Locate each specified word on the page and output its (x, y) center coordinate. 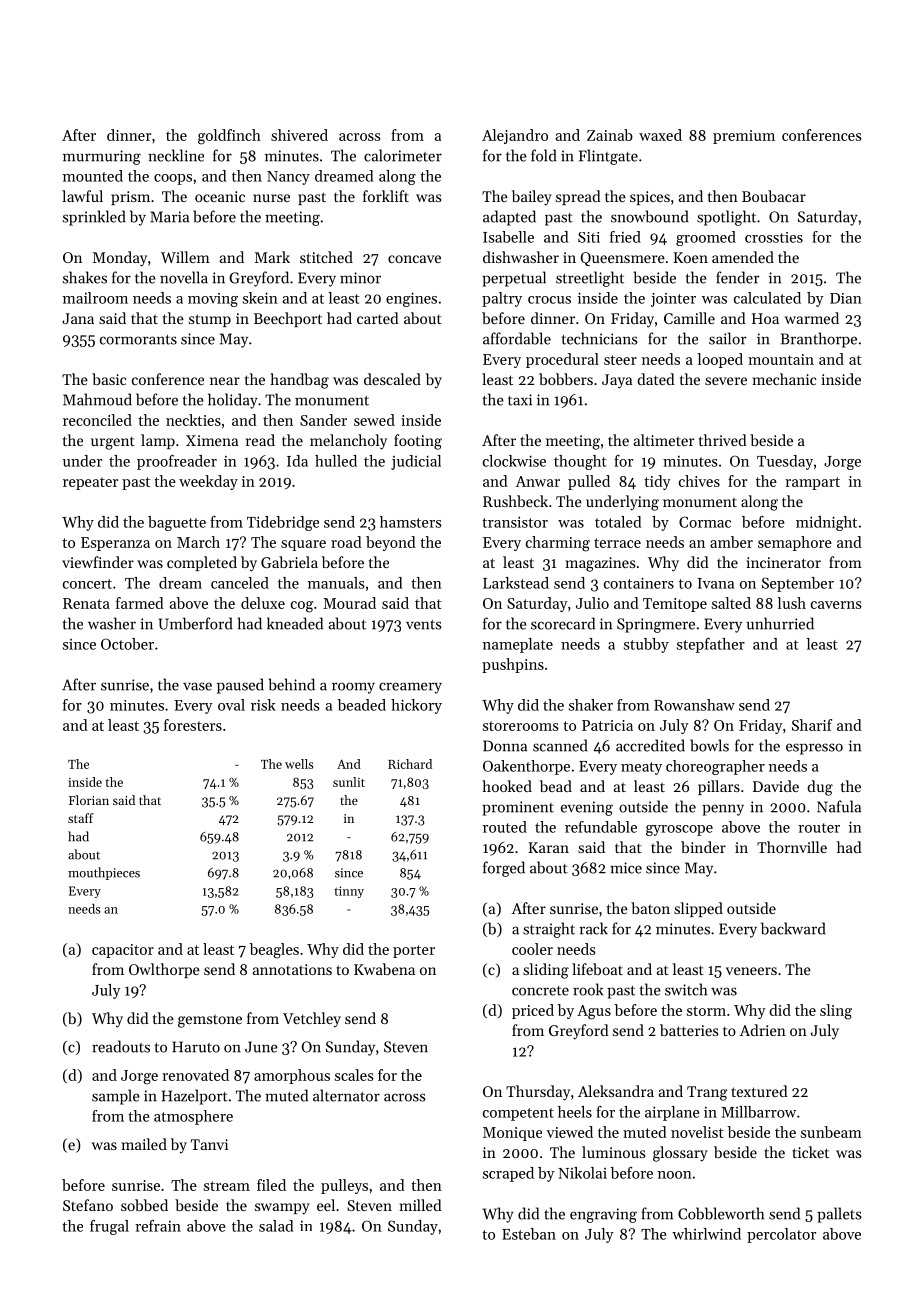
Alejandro (515, 136)
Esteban (529, 1234)
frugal (109, 1227)
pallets (839, 1215)
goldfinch (229, 137)
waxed (660, 135)
